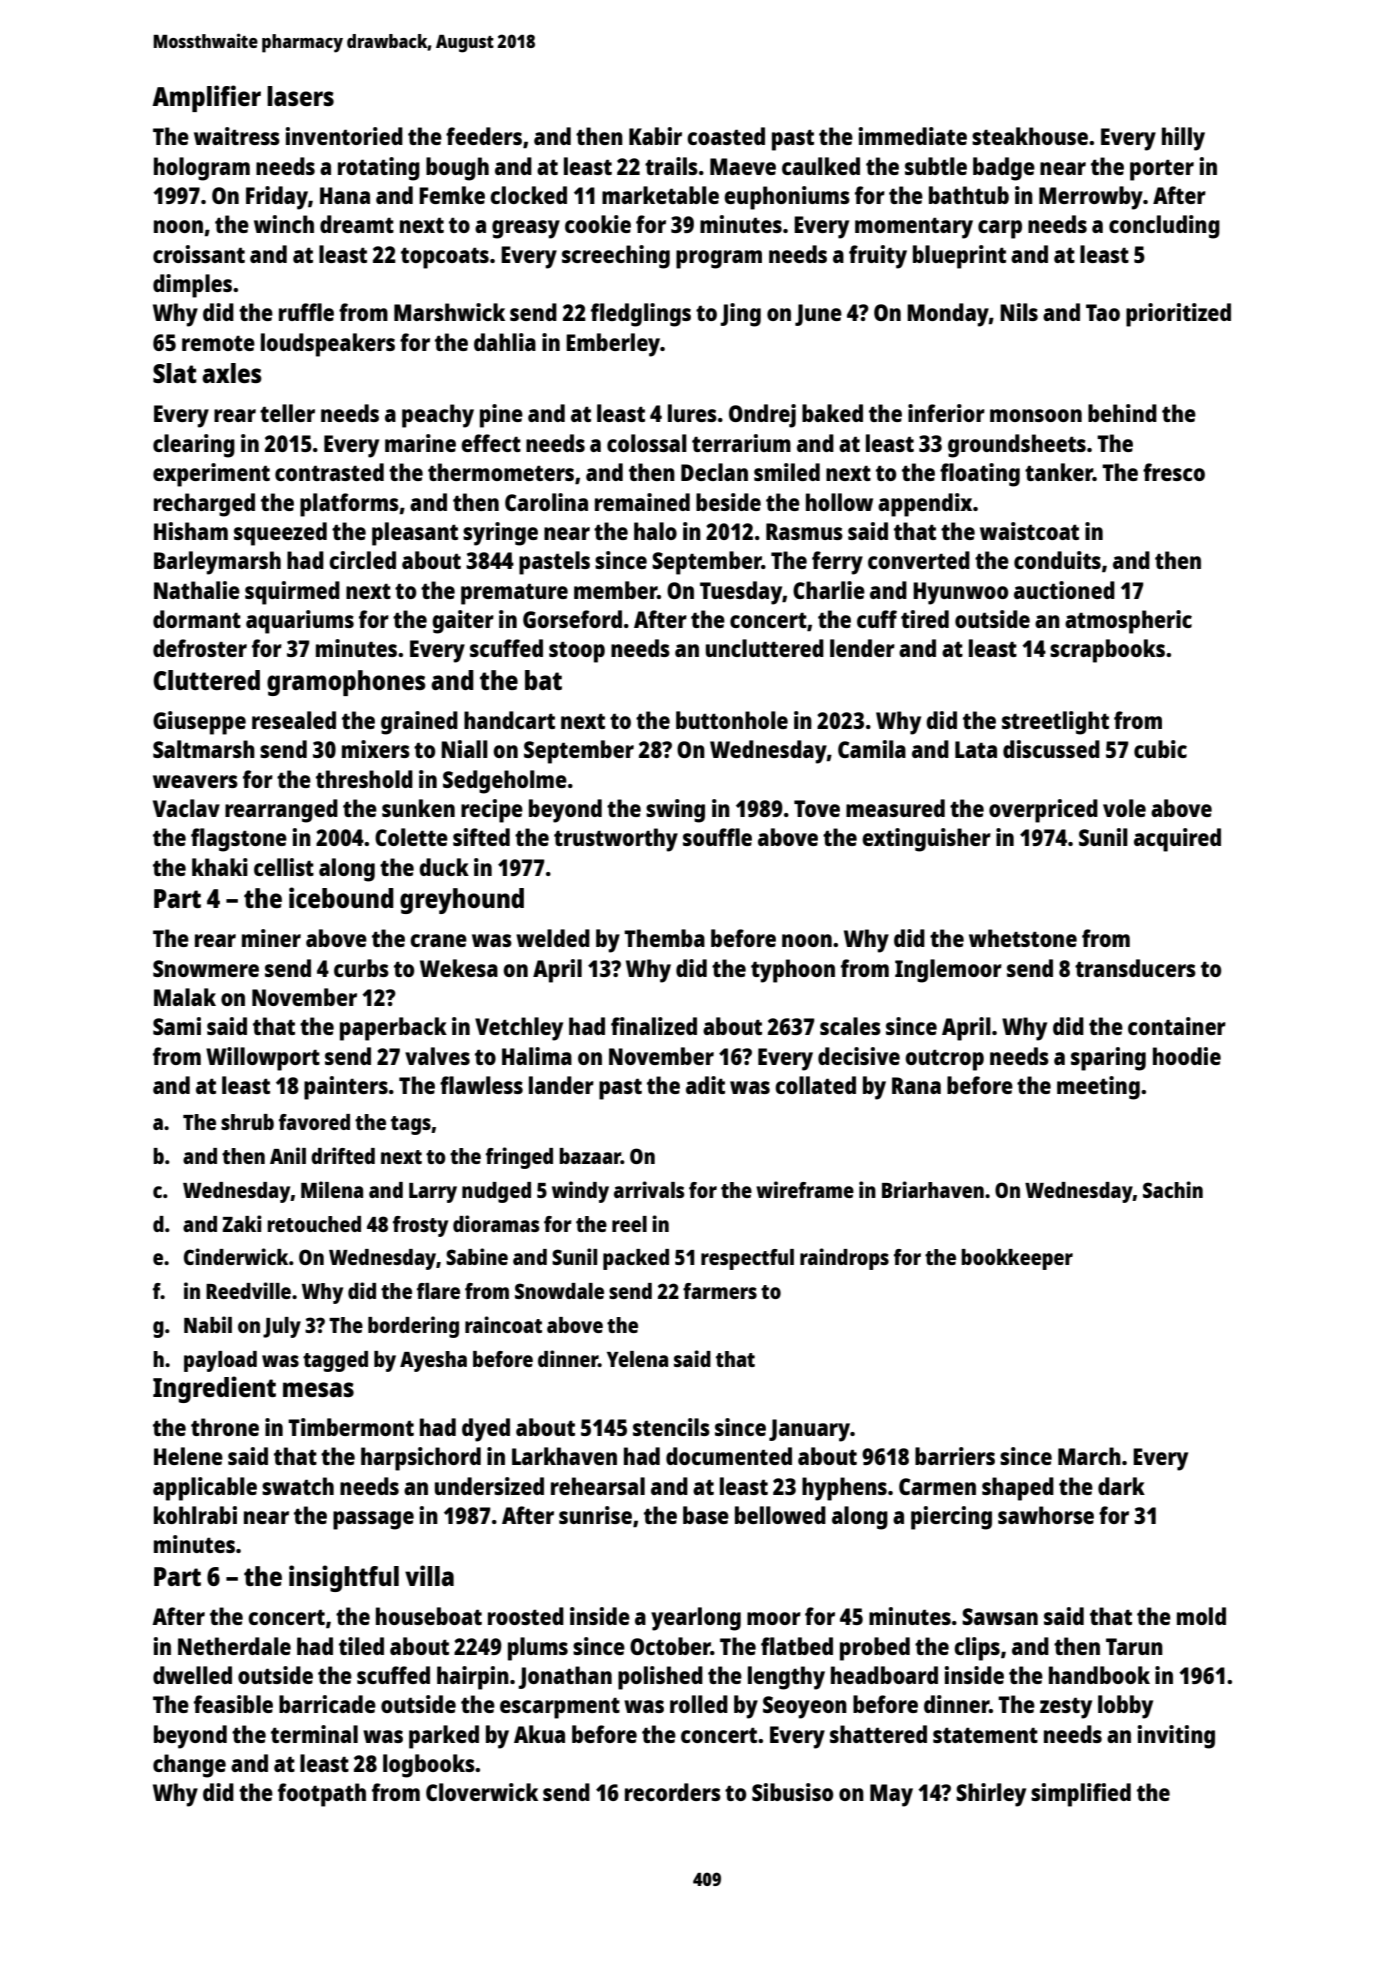 The height and width of the image is (1969, 1386). What do you see at coordinates (503, 1324) in the image?
I see `raincoat` at bounding box center [503, 1324].
